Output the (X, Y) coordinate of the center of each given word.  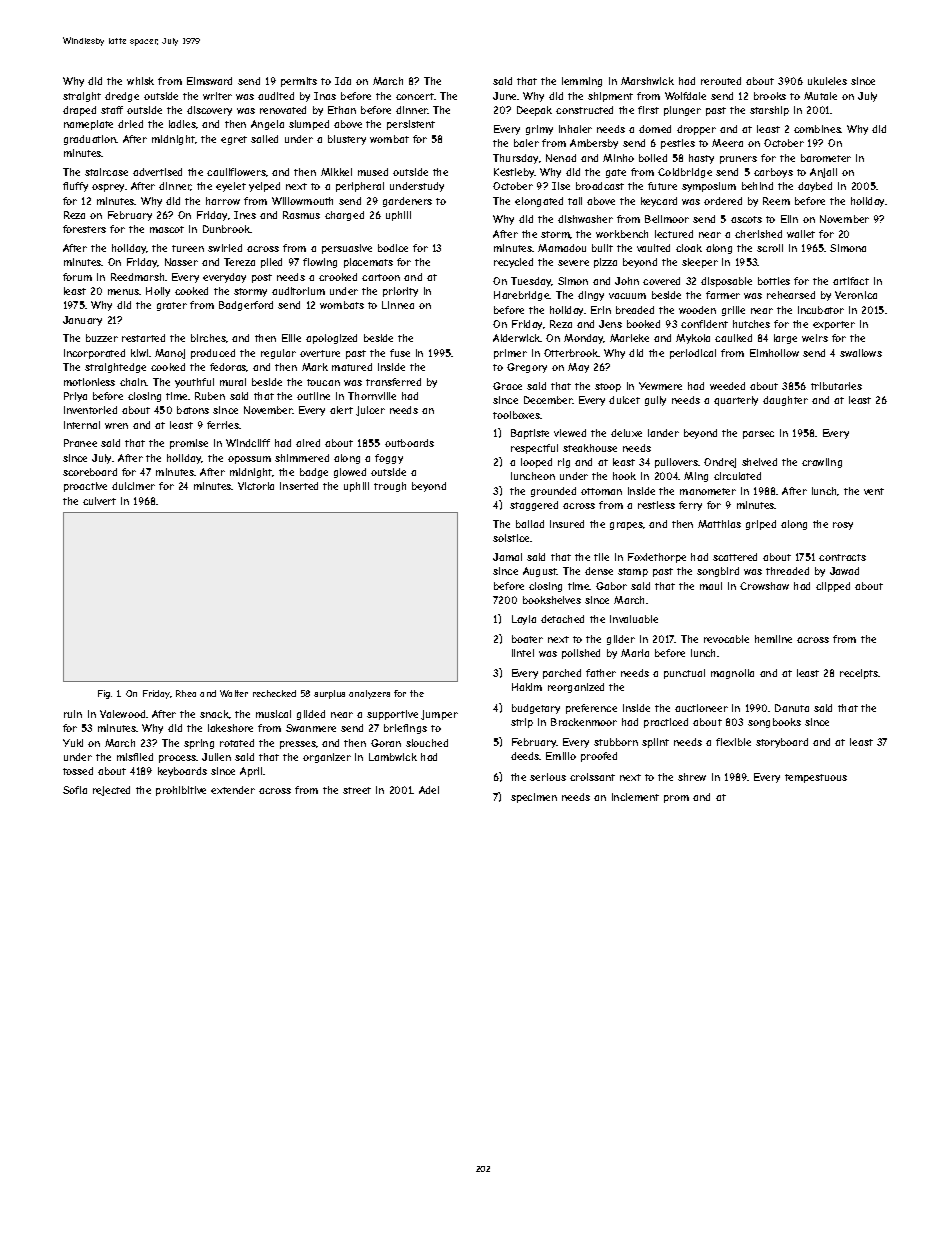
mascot (167, 229)
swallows (861, 353)
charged (344, 216)
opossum (249, 460)
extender (233, 790)
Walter (234, 693)
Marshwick (647, 81)
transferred (393, 382)
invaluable (634, 619)
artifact (851, 281)
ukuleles (827, 81)
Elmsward (209, 81)
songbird (718, 572)
